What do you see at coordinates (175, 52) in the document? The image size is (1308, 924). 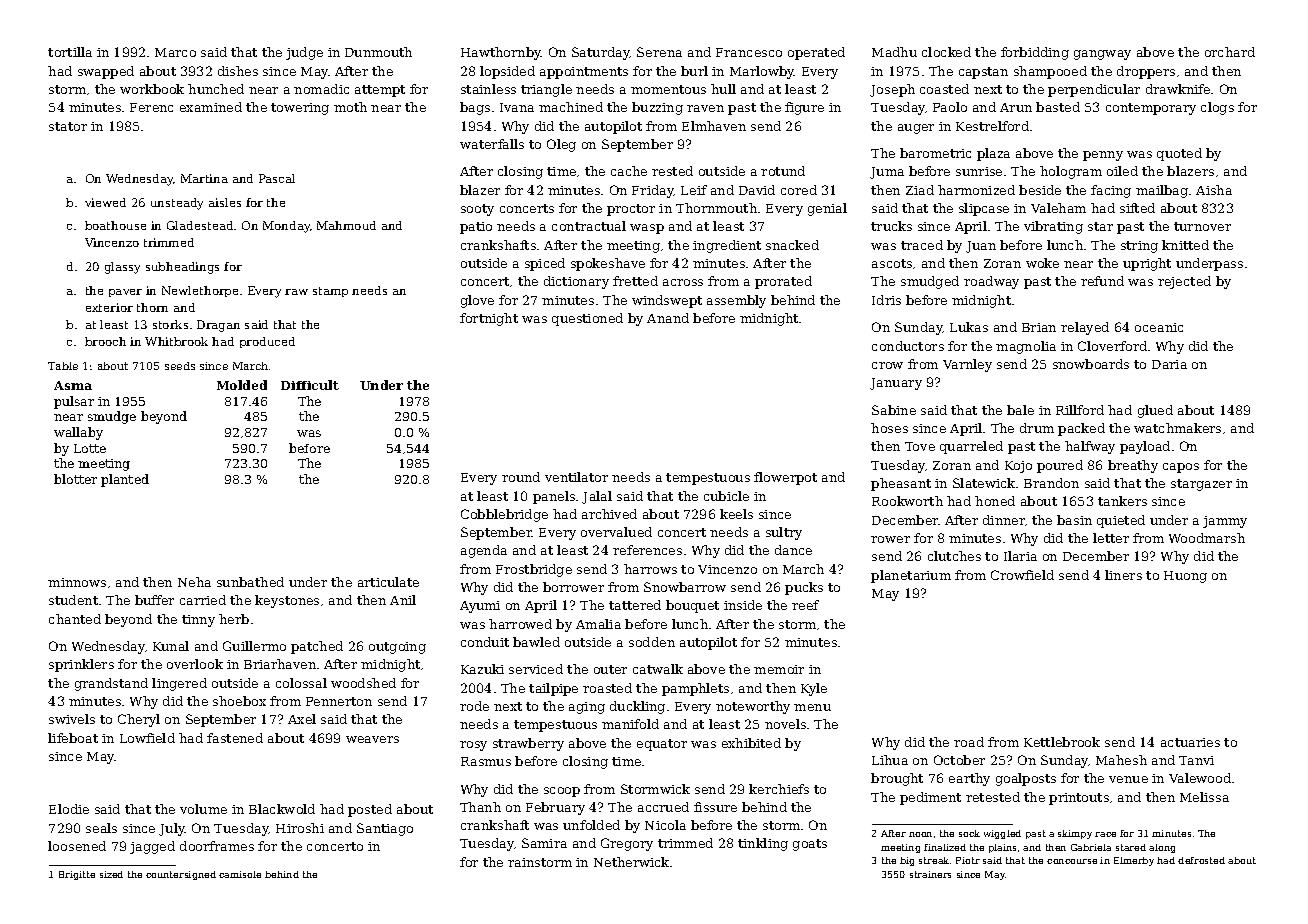 I see `Marco` at bounding box center [175, 52].
